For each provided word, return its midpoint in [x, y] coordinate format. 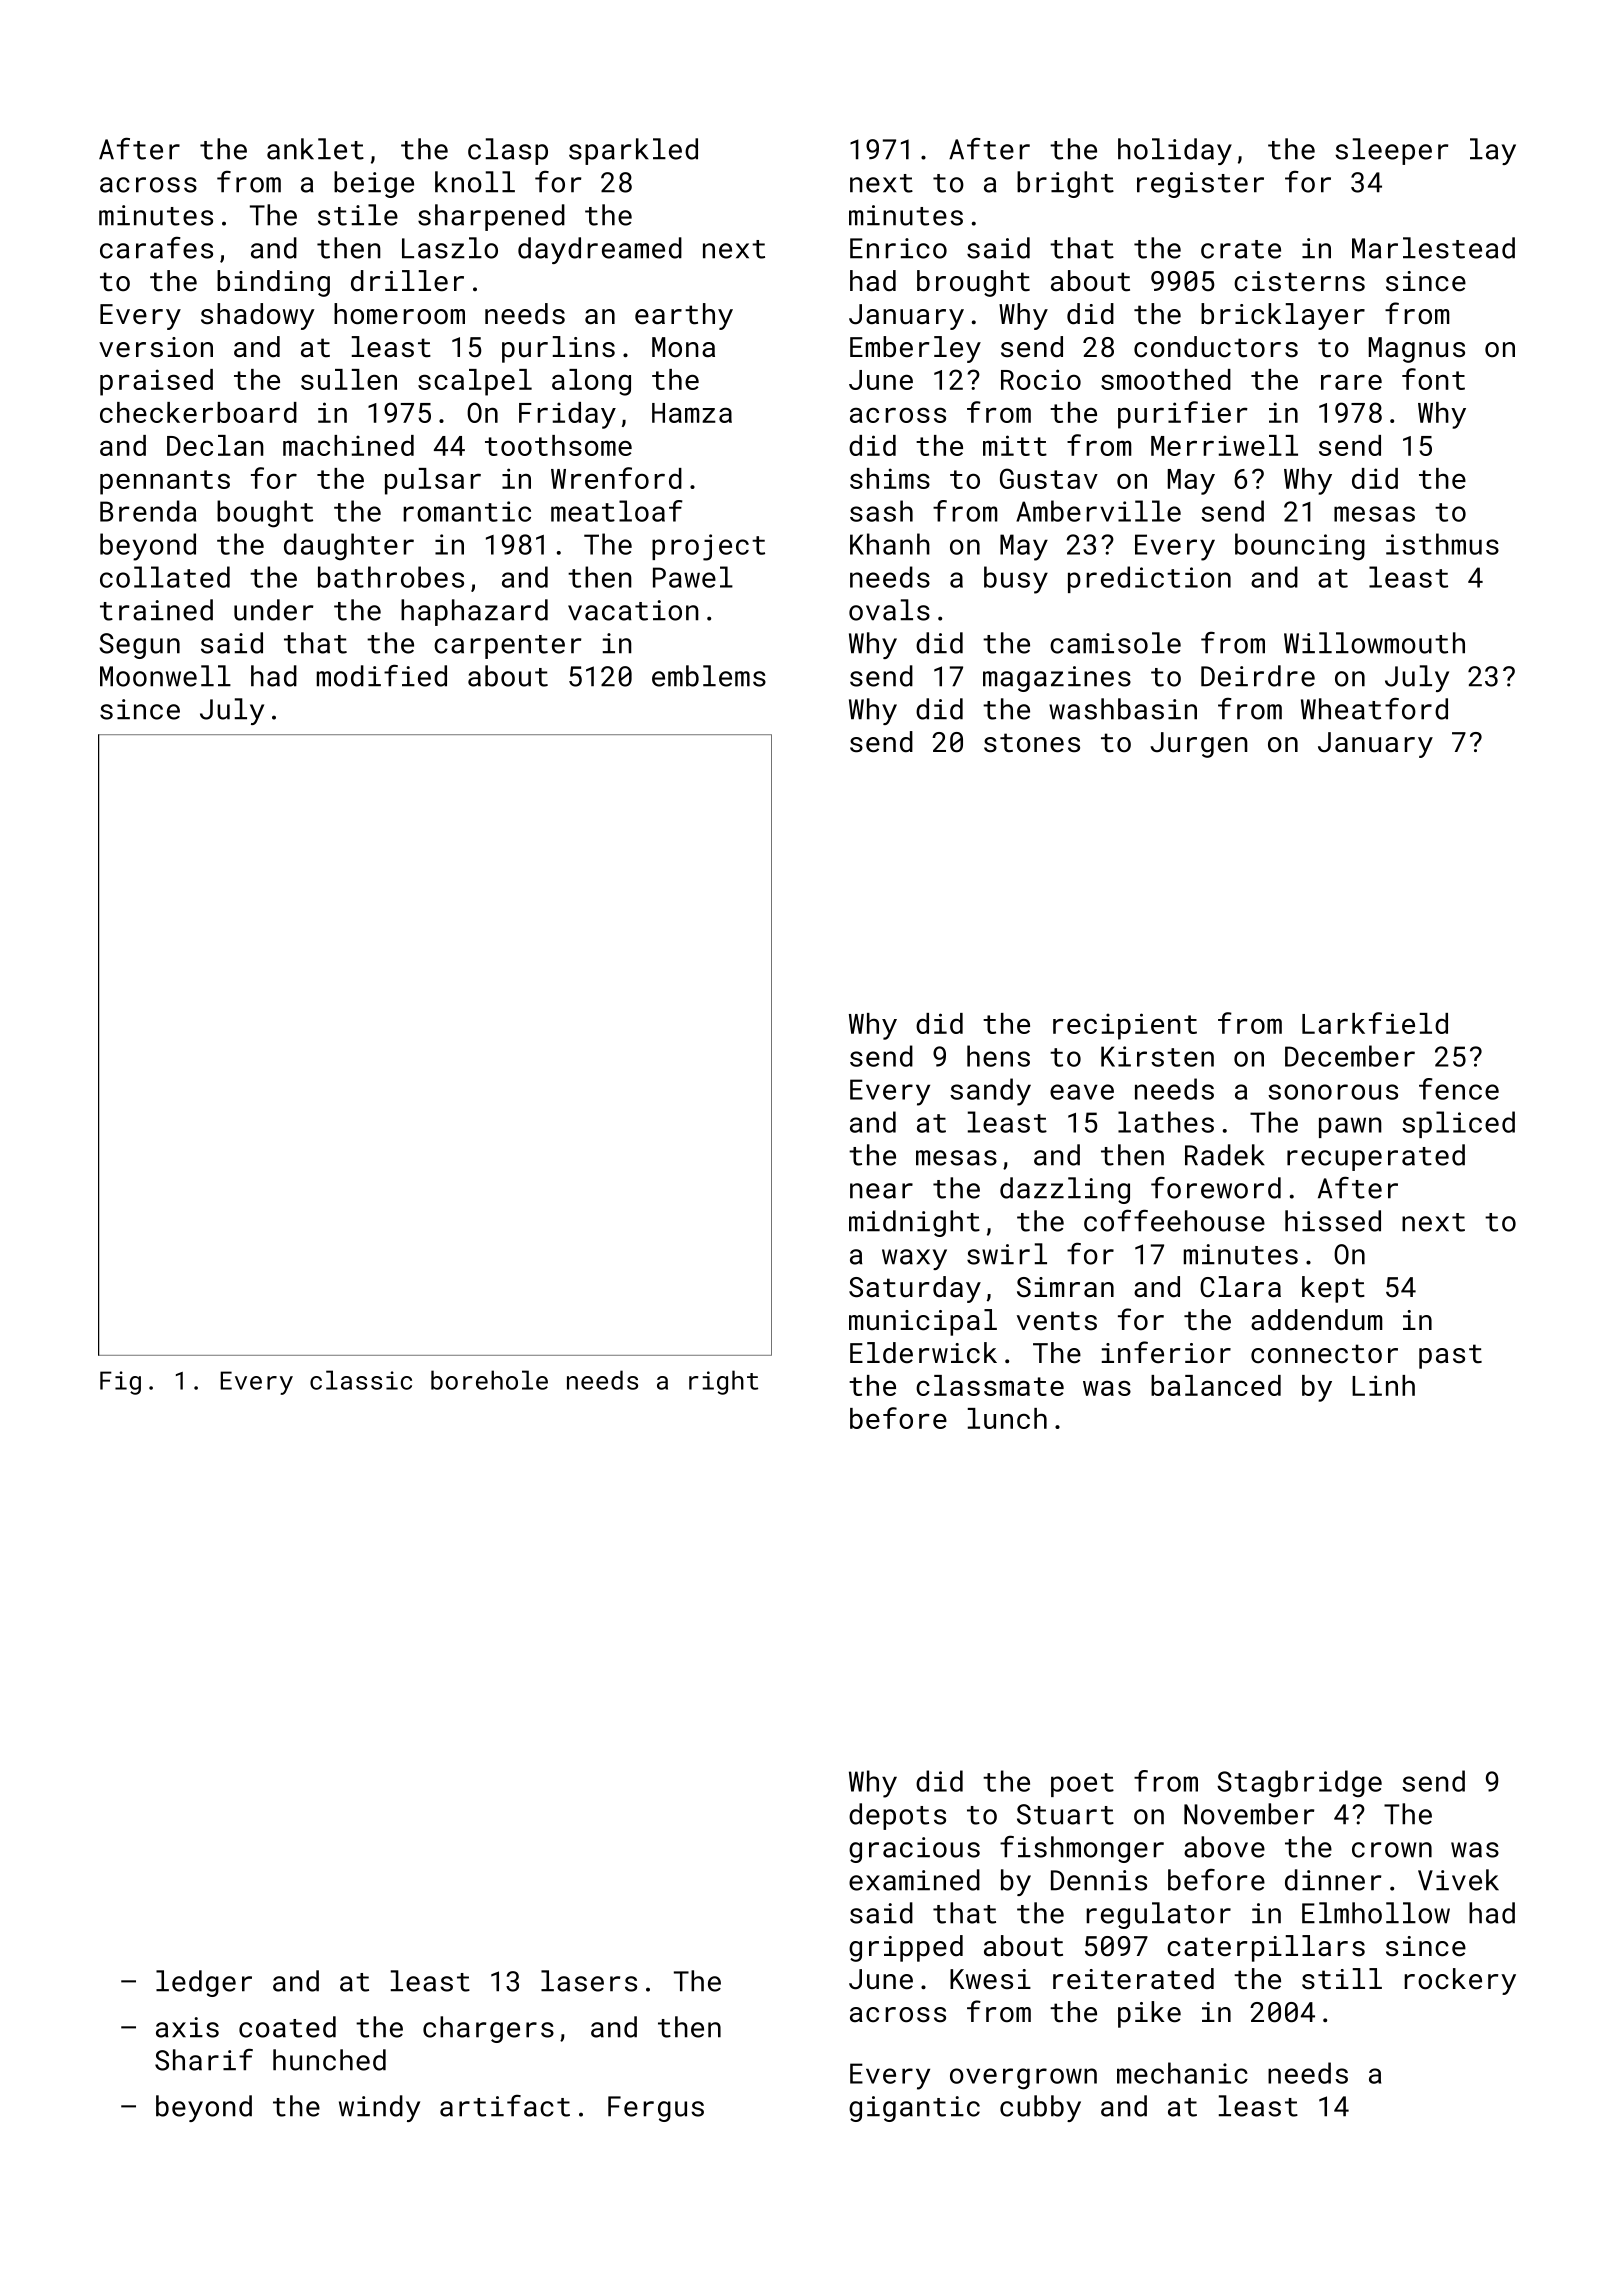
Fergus [656, 2109]
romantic [467, 511]
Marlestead [1433, 248]
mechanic [1182, 2073]
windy [379, 2108]
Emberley [915, 349]
